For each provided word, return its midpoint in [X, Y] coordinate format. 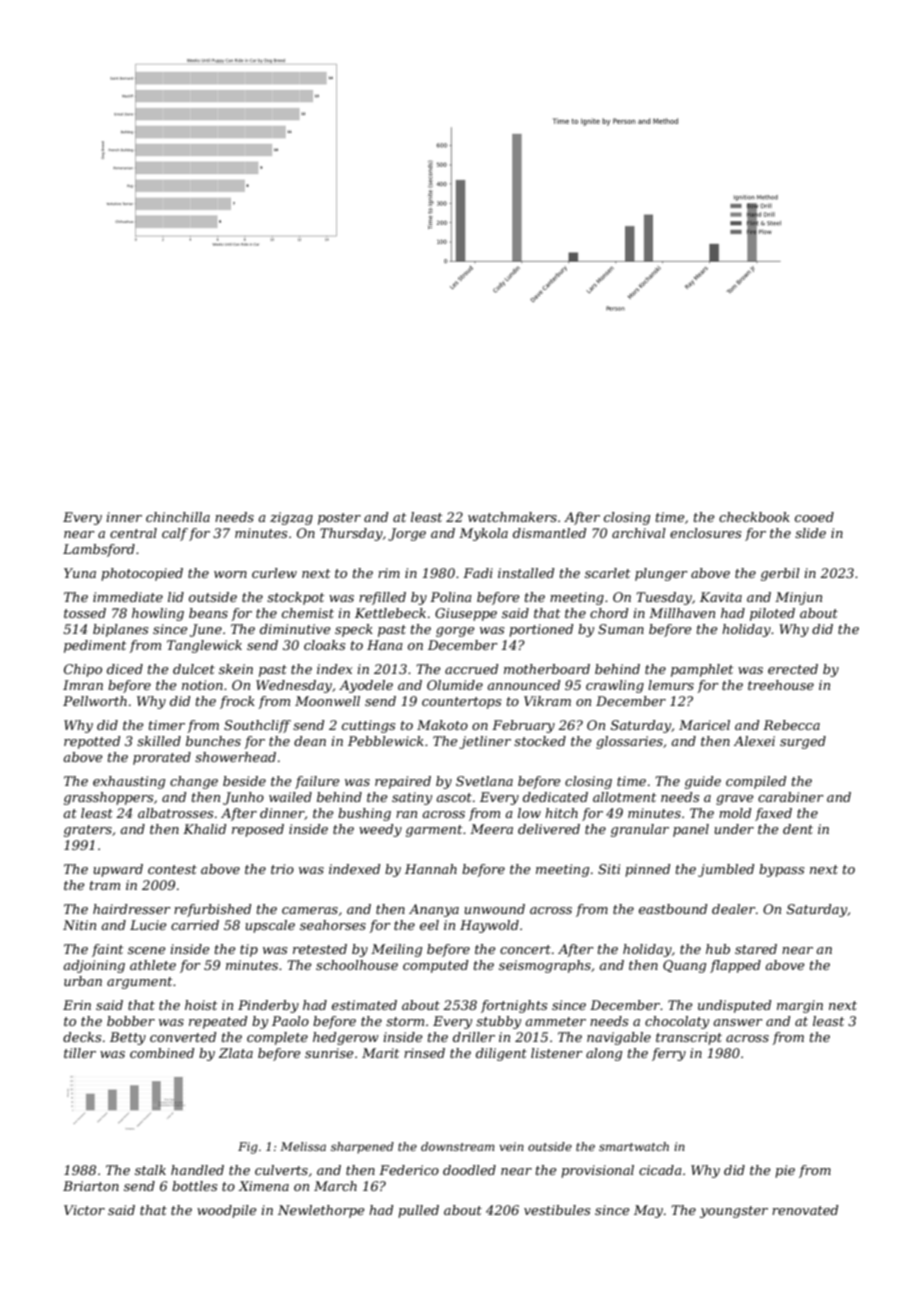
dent [798, 829]
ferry [669, 1054]
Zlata [236, 1053]
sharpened [362, 1148]
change [194, 782]
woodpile [227, 1211]
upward [118, 870]
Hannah [431, 869]
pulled [418, 1211]
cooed [814, 517]
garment [434, 831]
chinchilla [178, 517]
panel [691, 830]
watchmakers [512, 517]
